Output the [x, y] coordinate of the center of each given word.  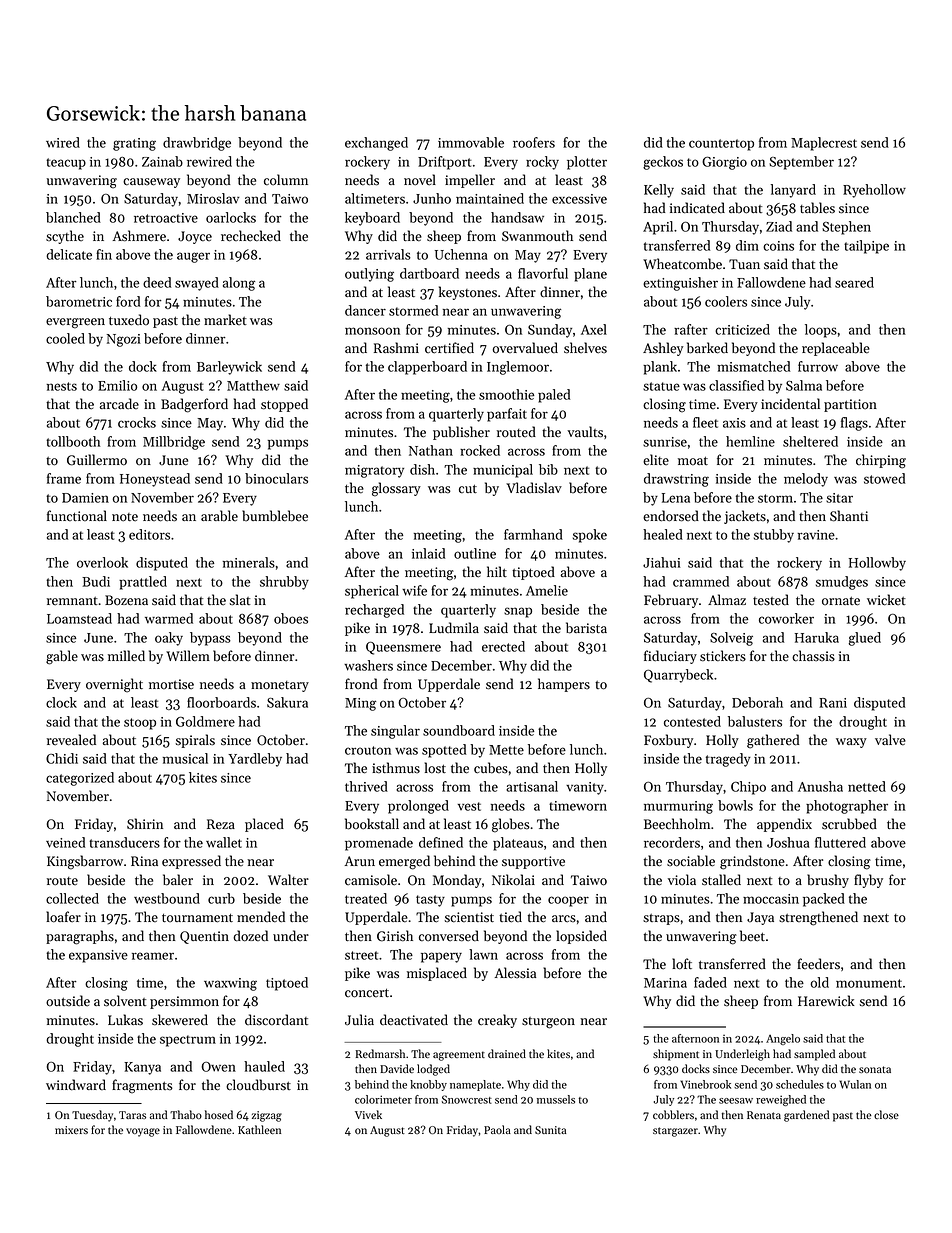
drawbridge [197, 144]
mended [261, 917]
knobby [428, 1085]
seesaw [736, 1101]
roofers [534, 142]
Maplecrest [824, 144]
